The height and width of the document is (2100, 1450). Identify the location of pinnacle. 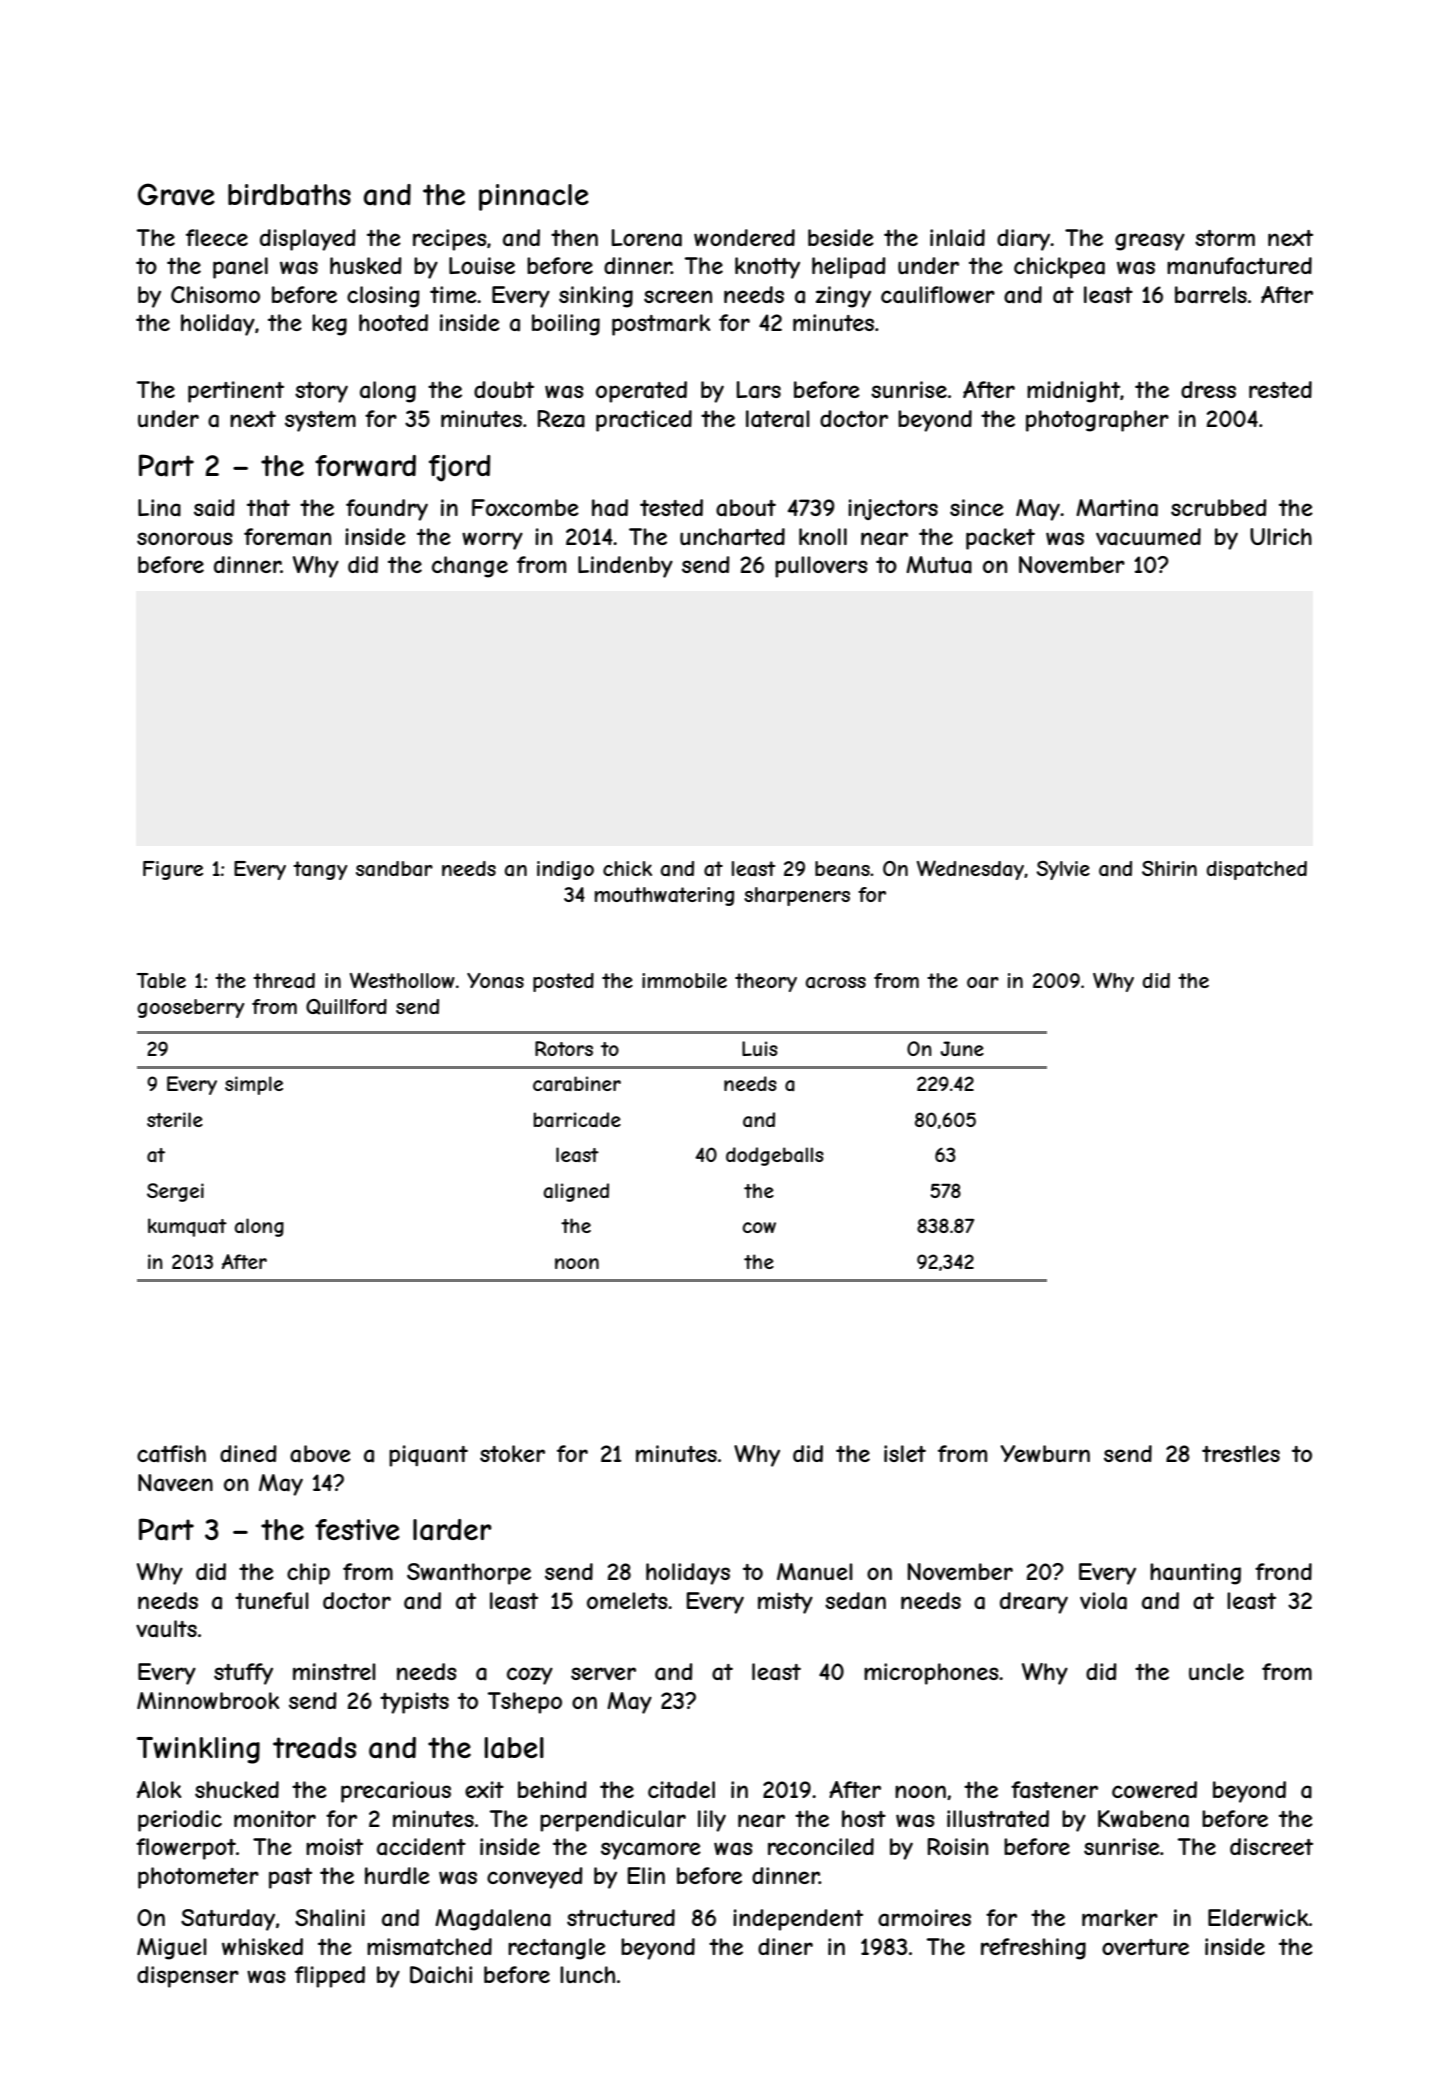
(534, 197).
